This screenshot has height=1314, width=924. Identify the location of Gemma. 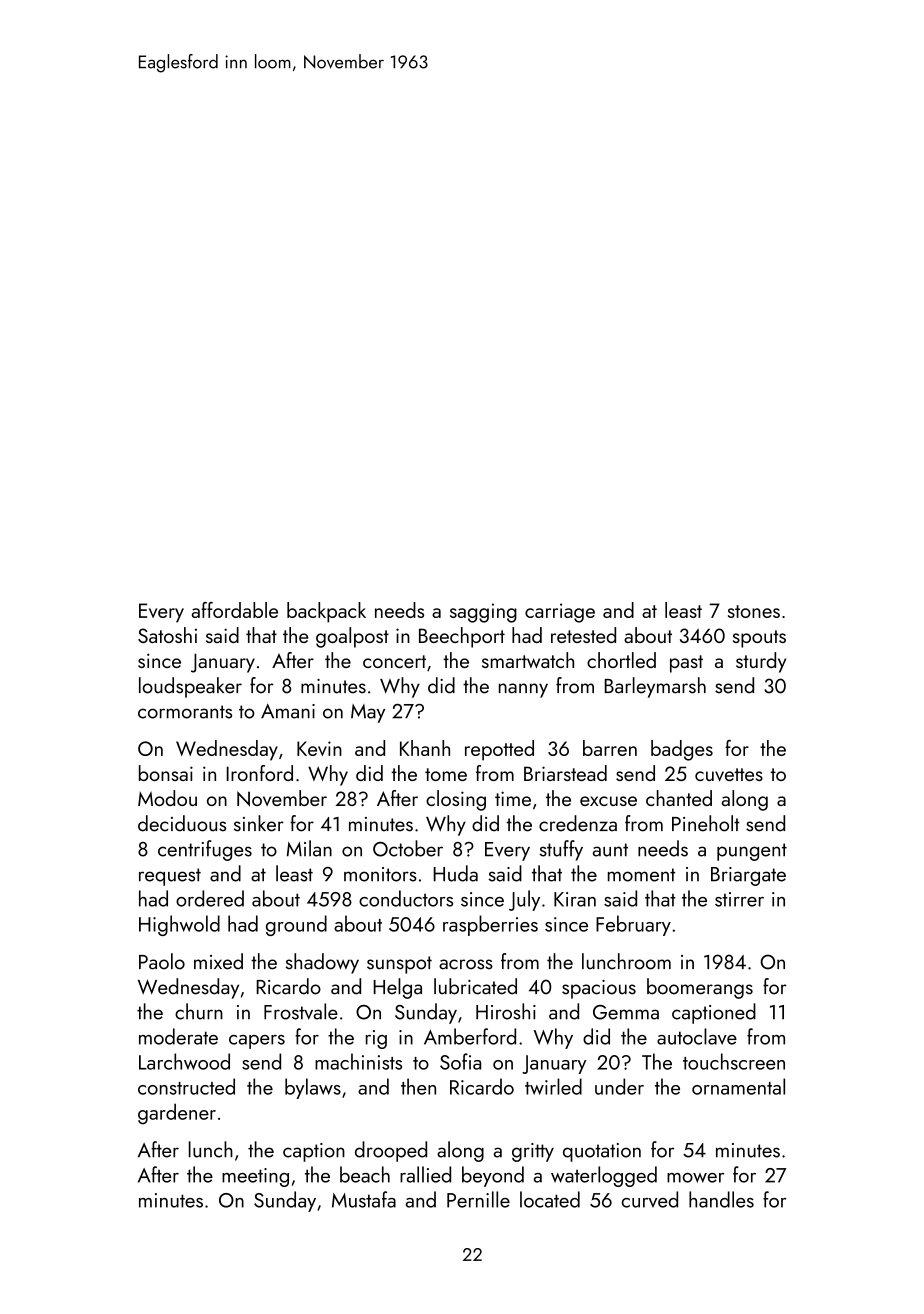
(626, 1012).
